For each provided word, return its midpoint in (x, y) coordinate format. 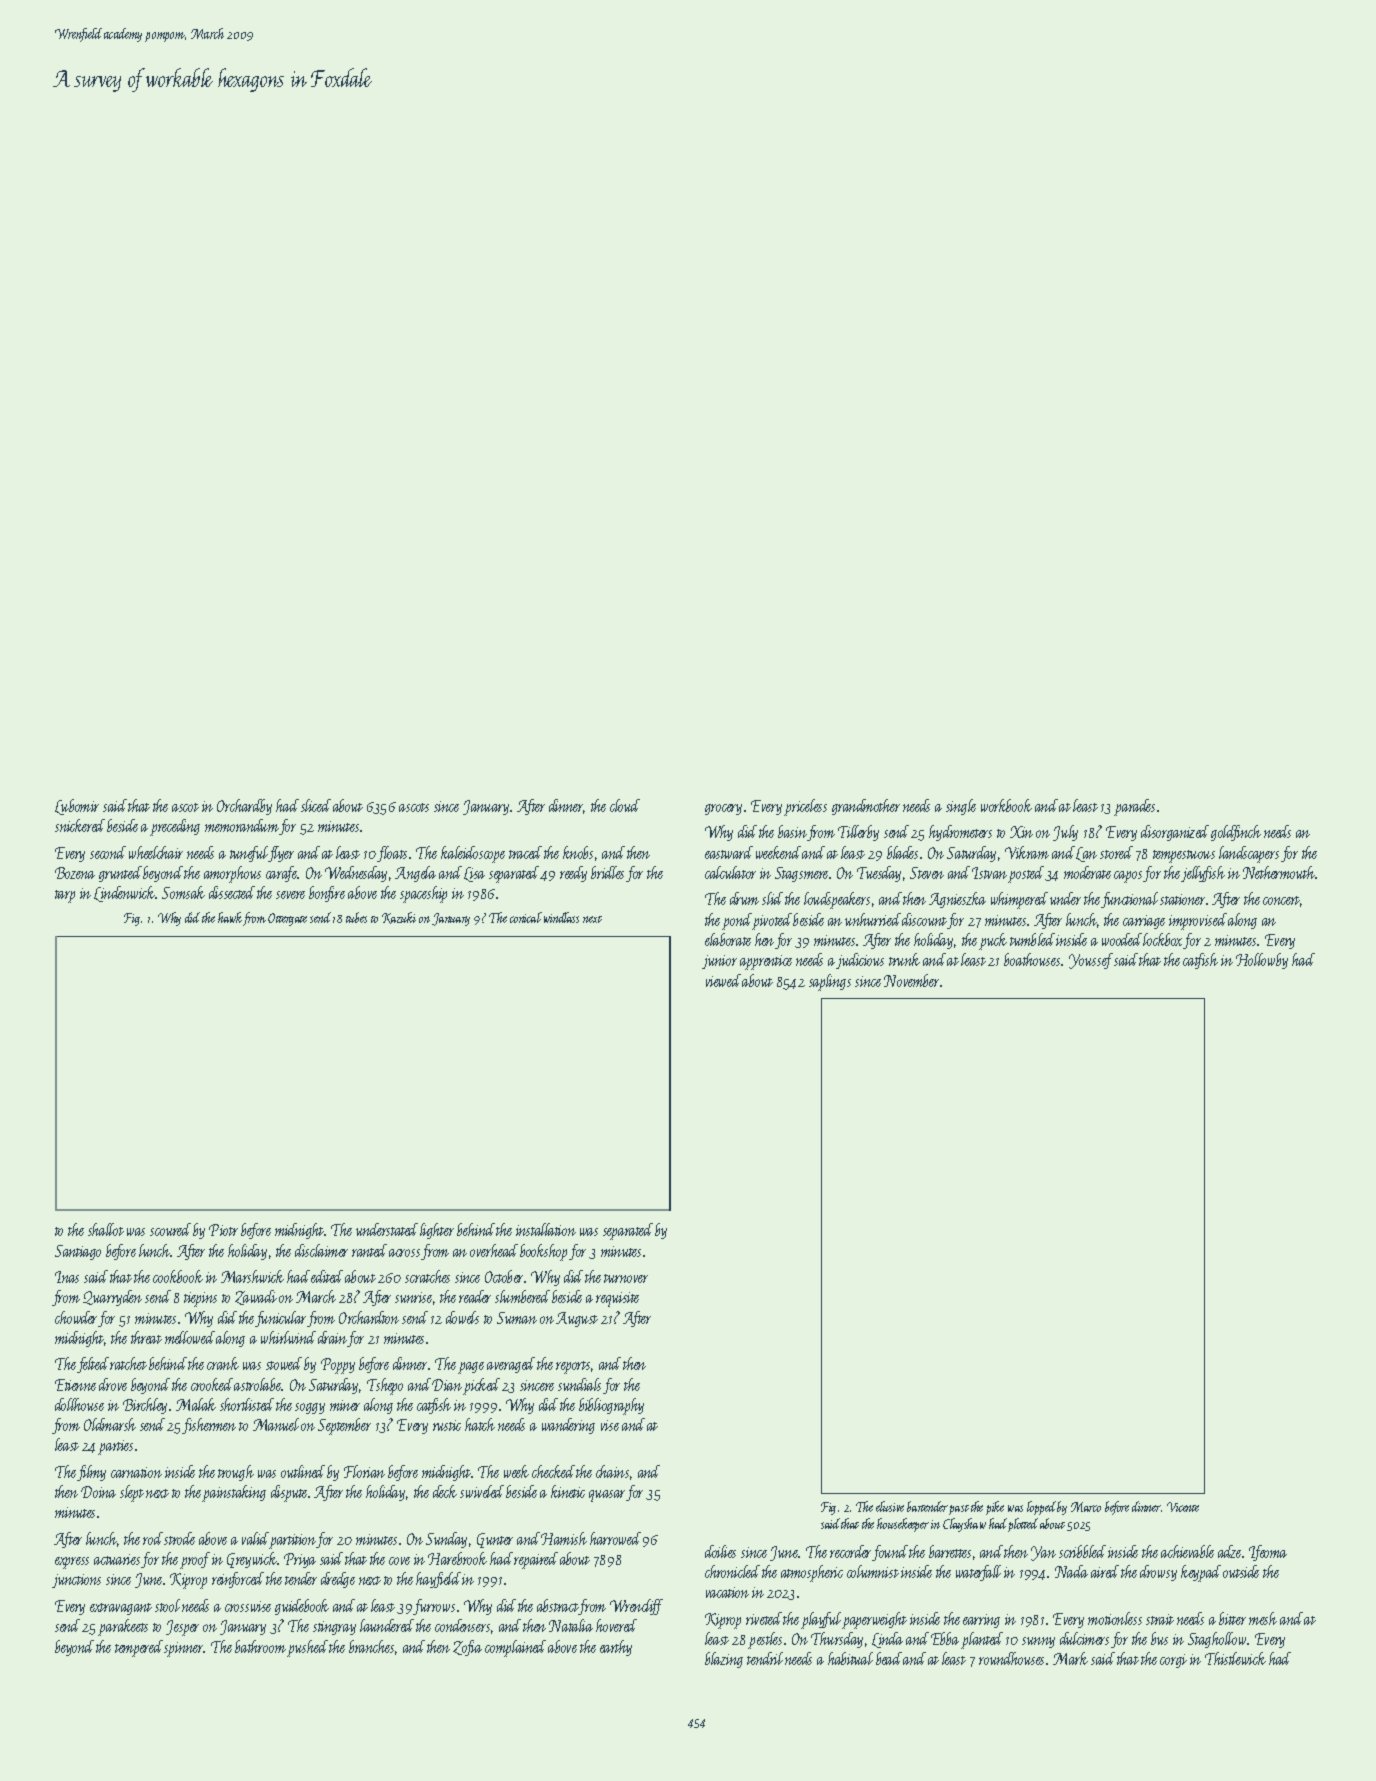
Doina (98, 1492)
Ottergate (287, 919)
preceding (175, 827)
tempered (139, 1648)
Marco (1086, 1507)
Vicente (1183, 1507)
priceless (805, 807)
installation (546, 1229)
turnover (626, 1278)
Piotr (223, 1230)
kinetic (568, 1491)
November (911, 980)
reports (573, 1367)
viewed (723, 980)
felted (93, 1365)
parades (1134, 807)
